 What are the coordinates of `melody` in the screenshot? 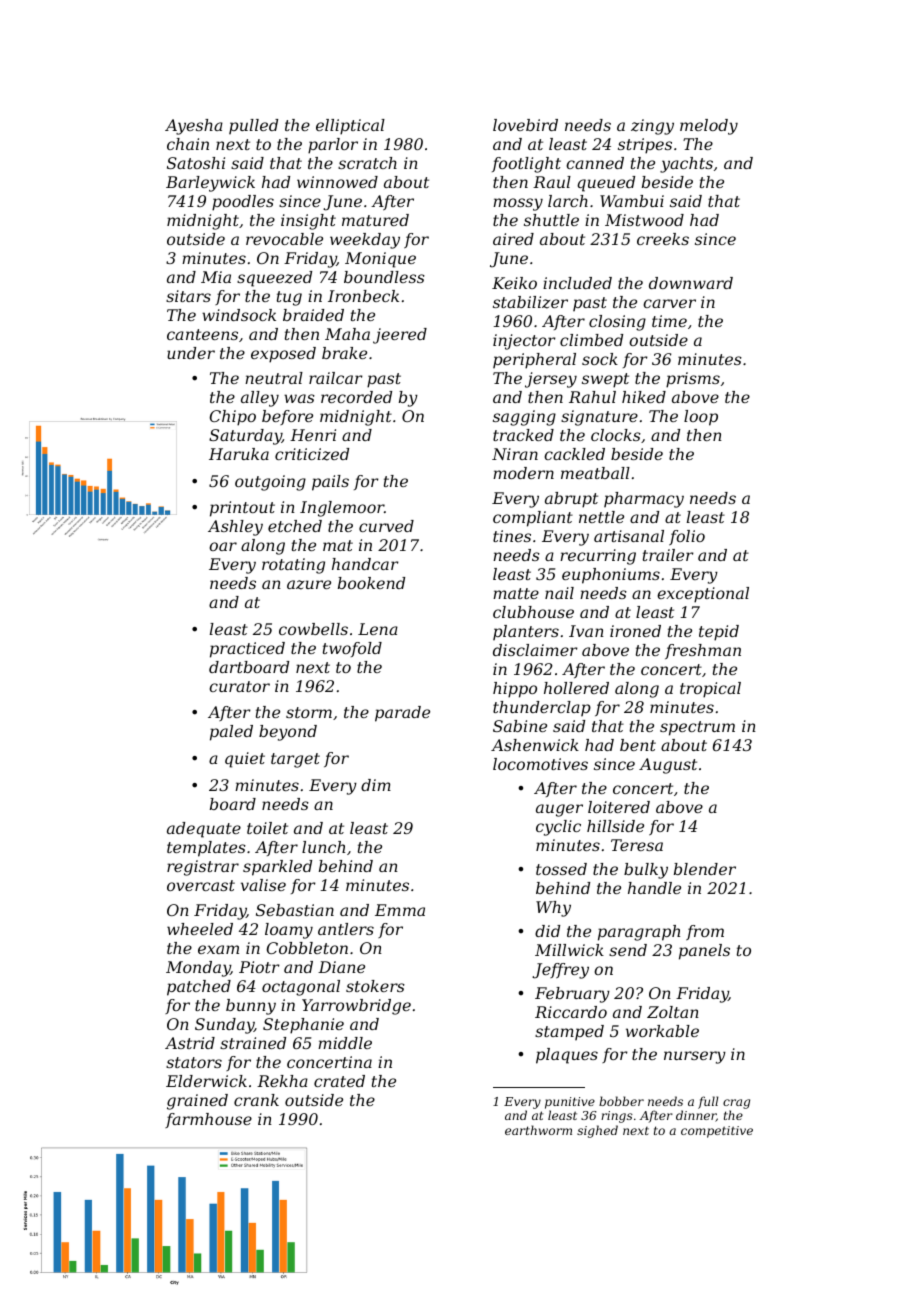 It's located at (709, 127).
